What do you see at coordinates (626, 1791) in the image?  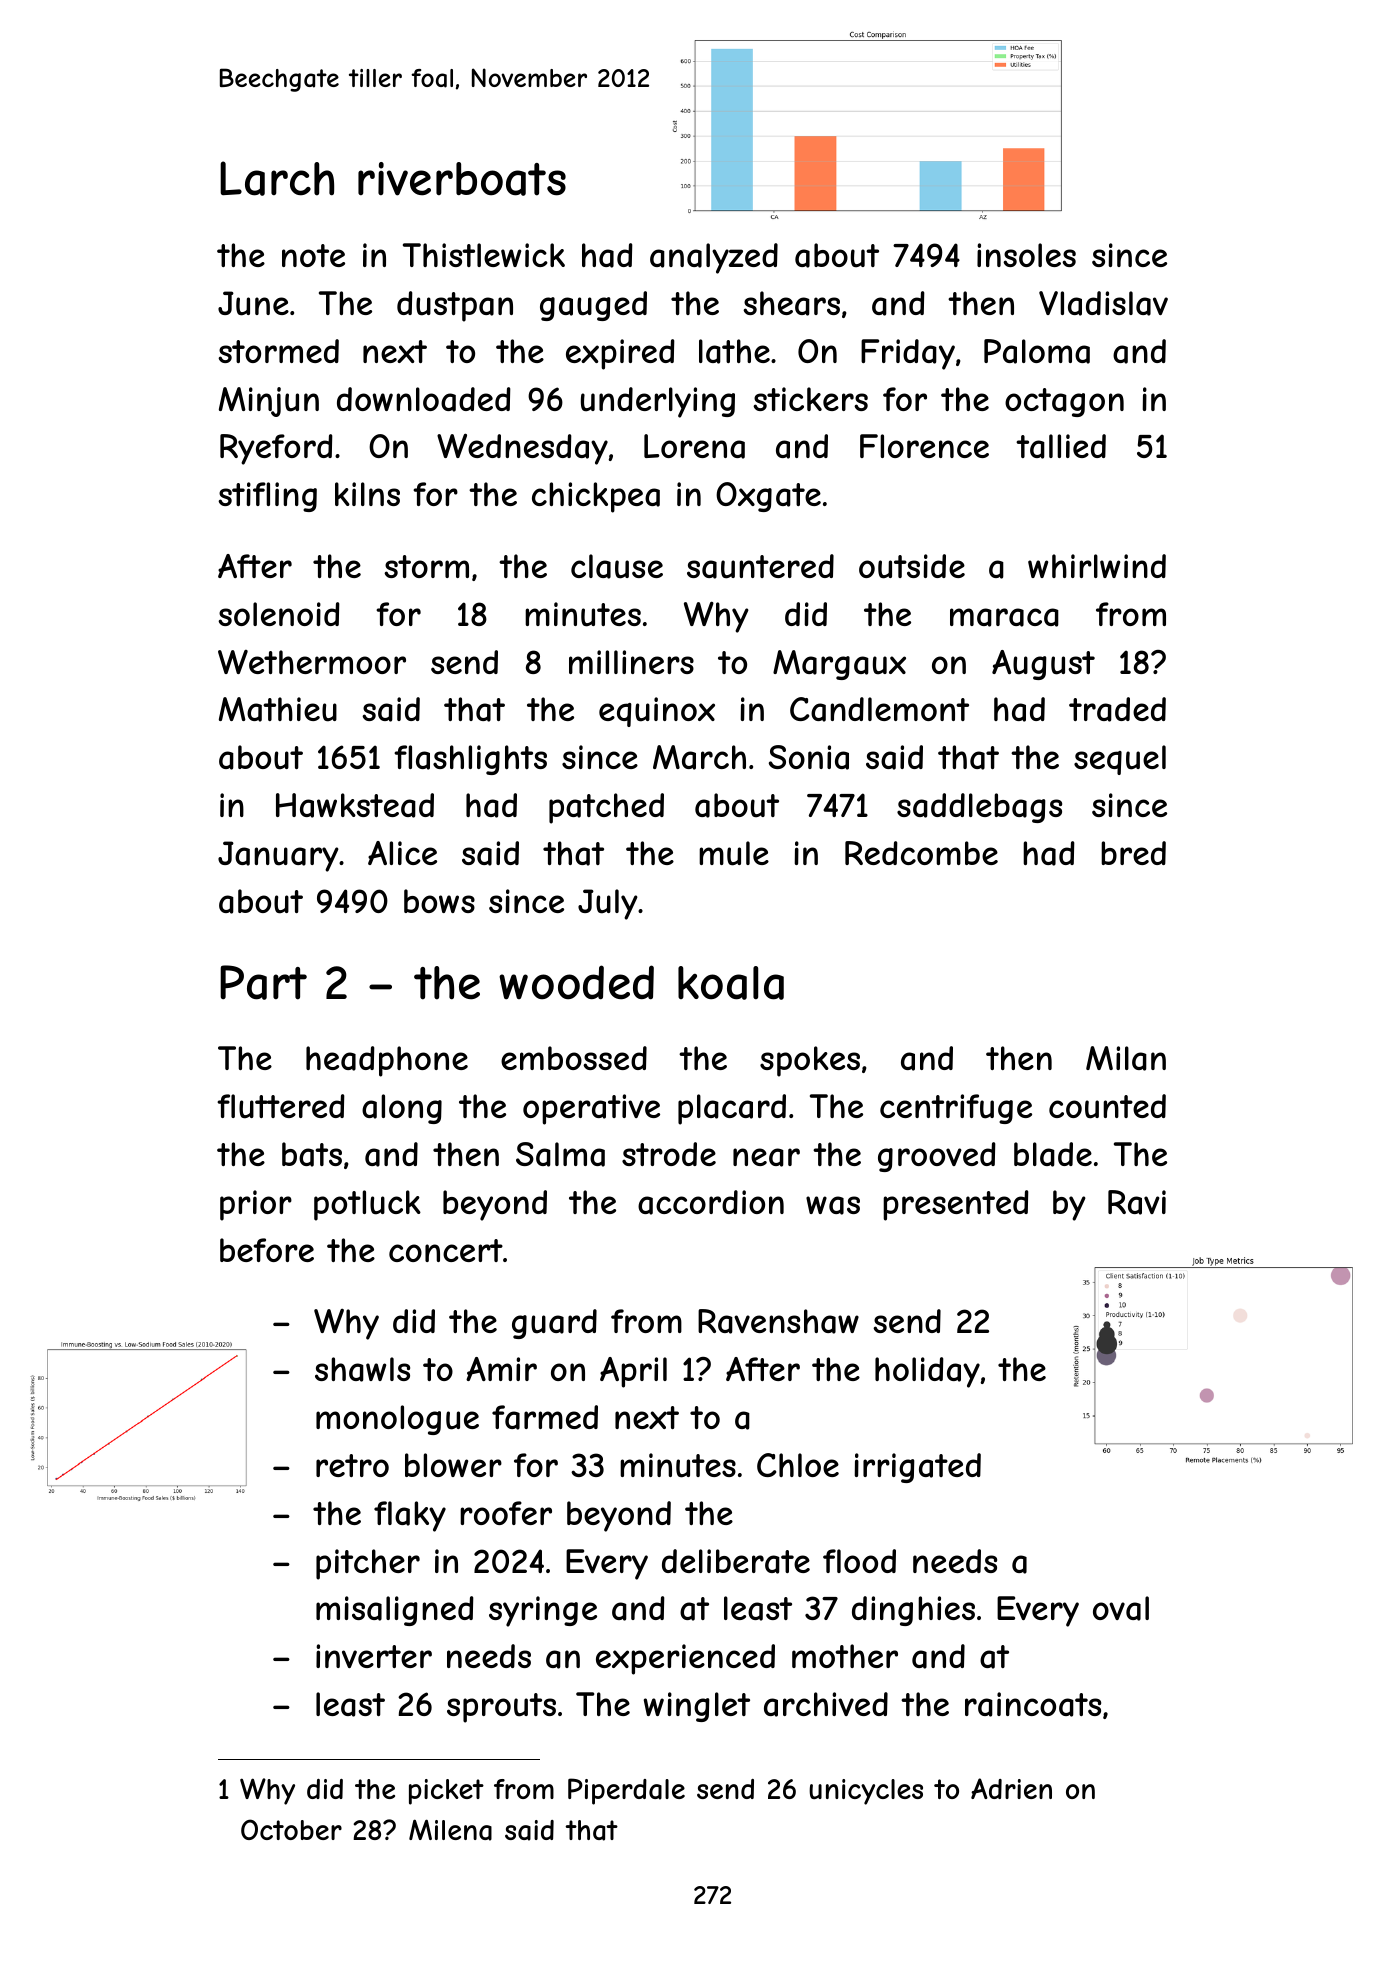 I see `Piperdale` at bounding box center [626, 1791].
